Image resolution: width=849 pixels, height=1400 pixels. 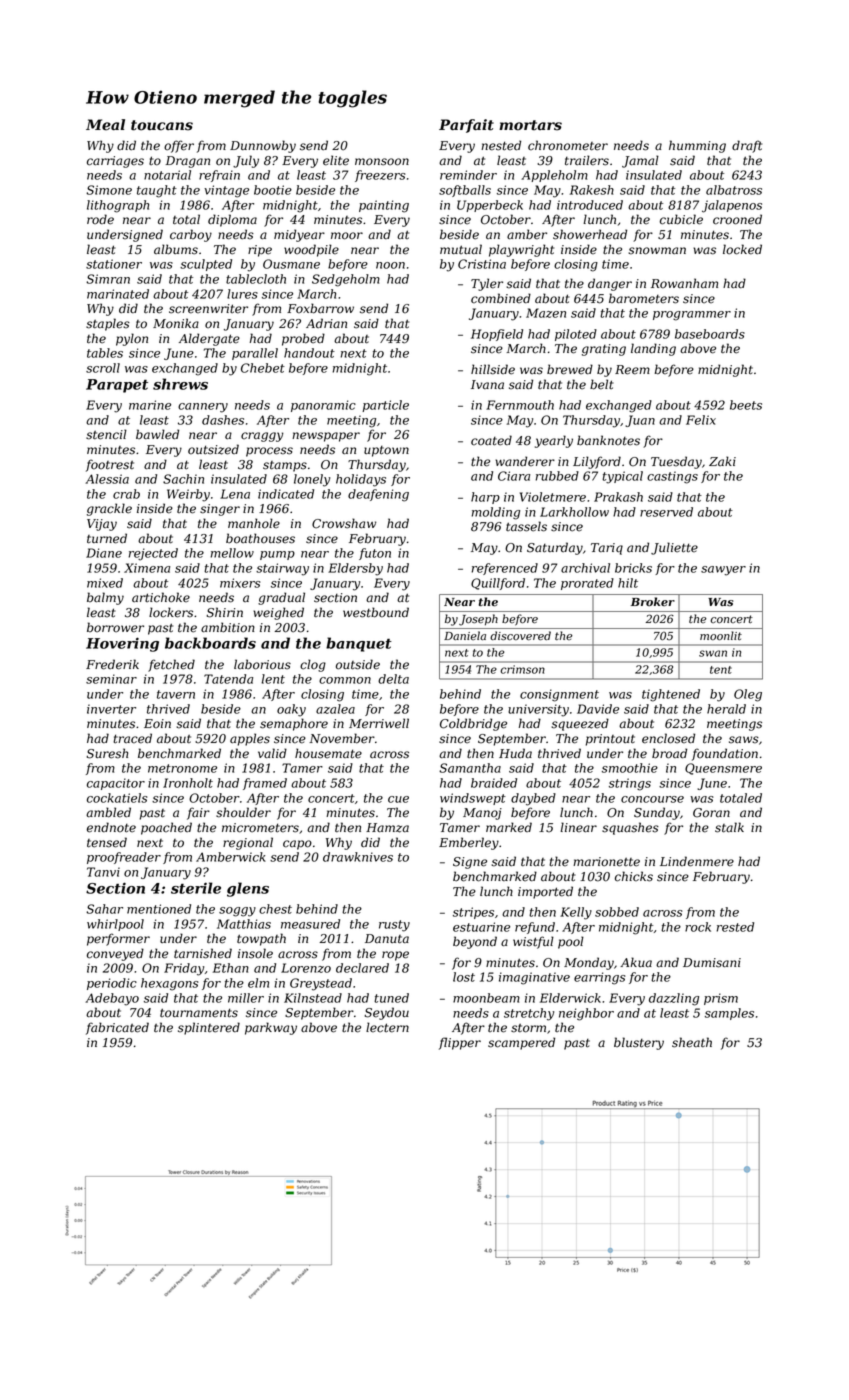 I want to click on squeezed, so click(x=580, y=724).
